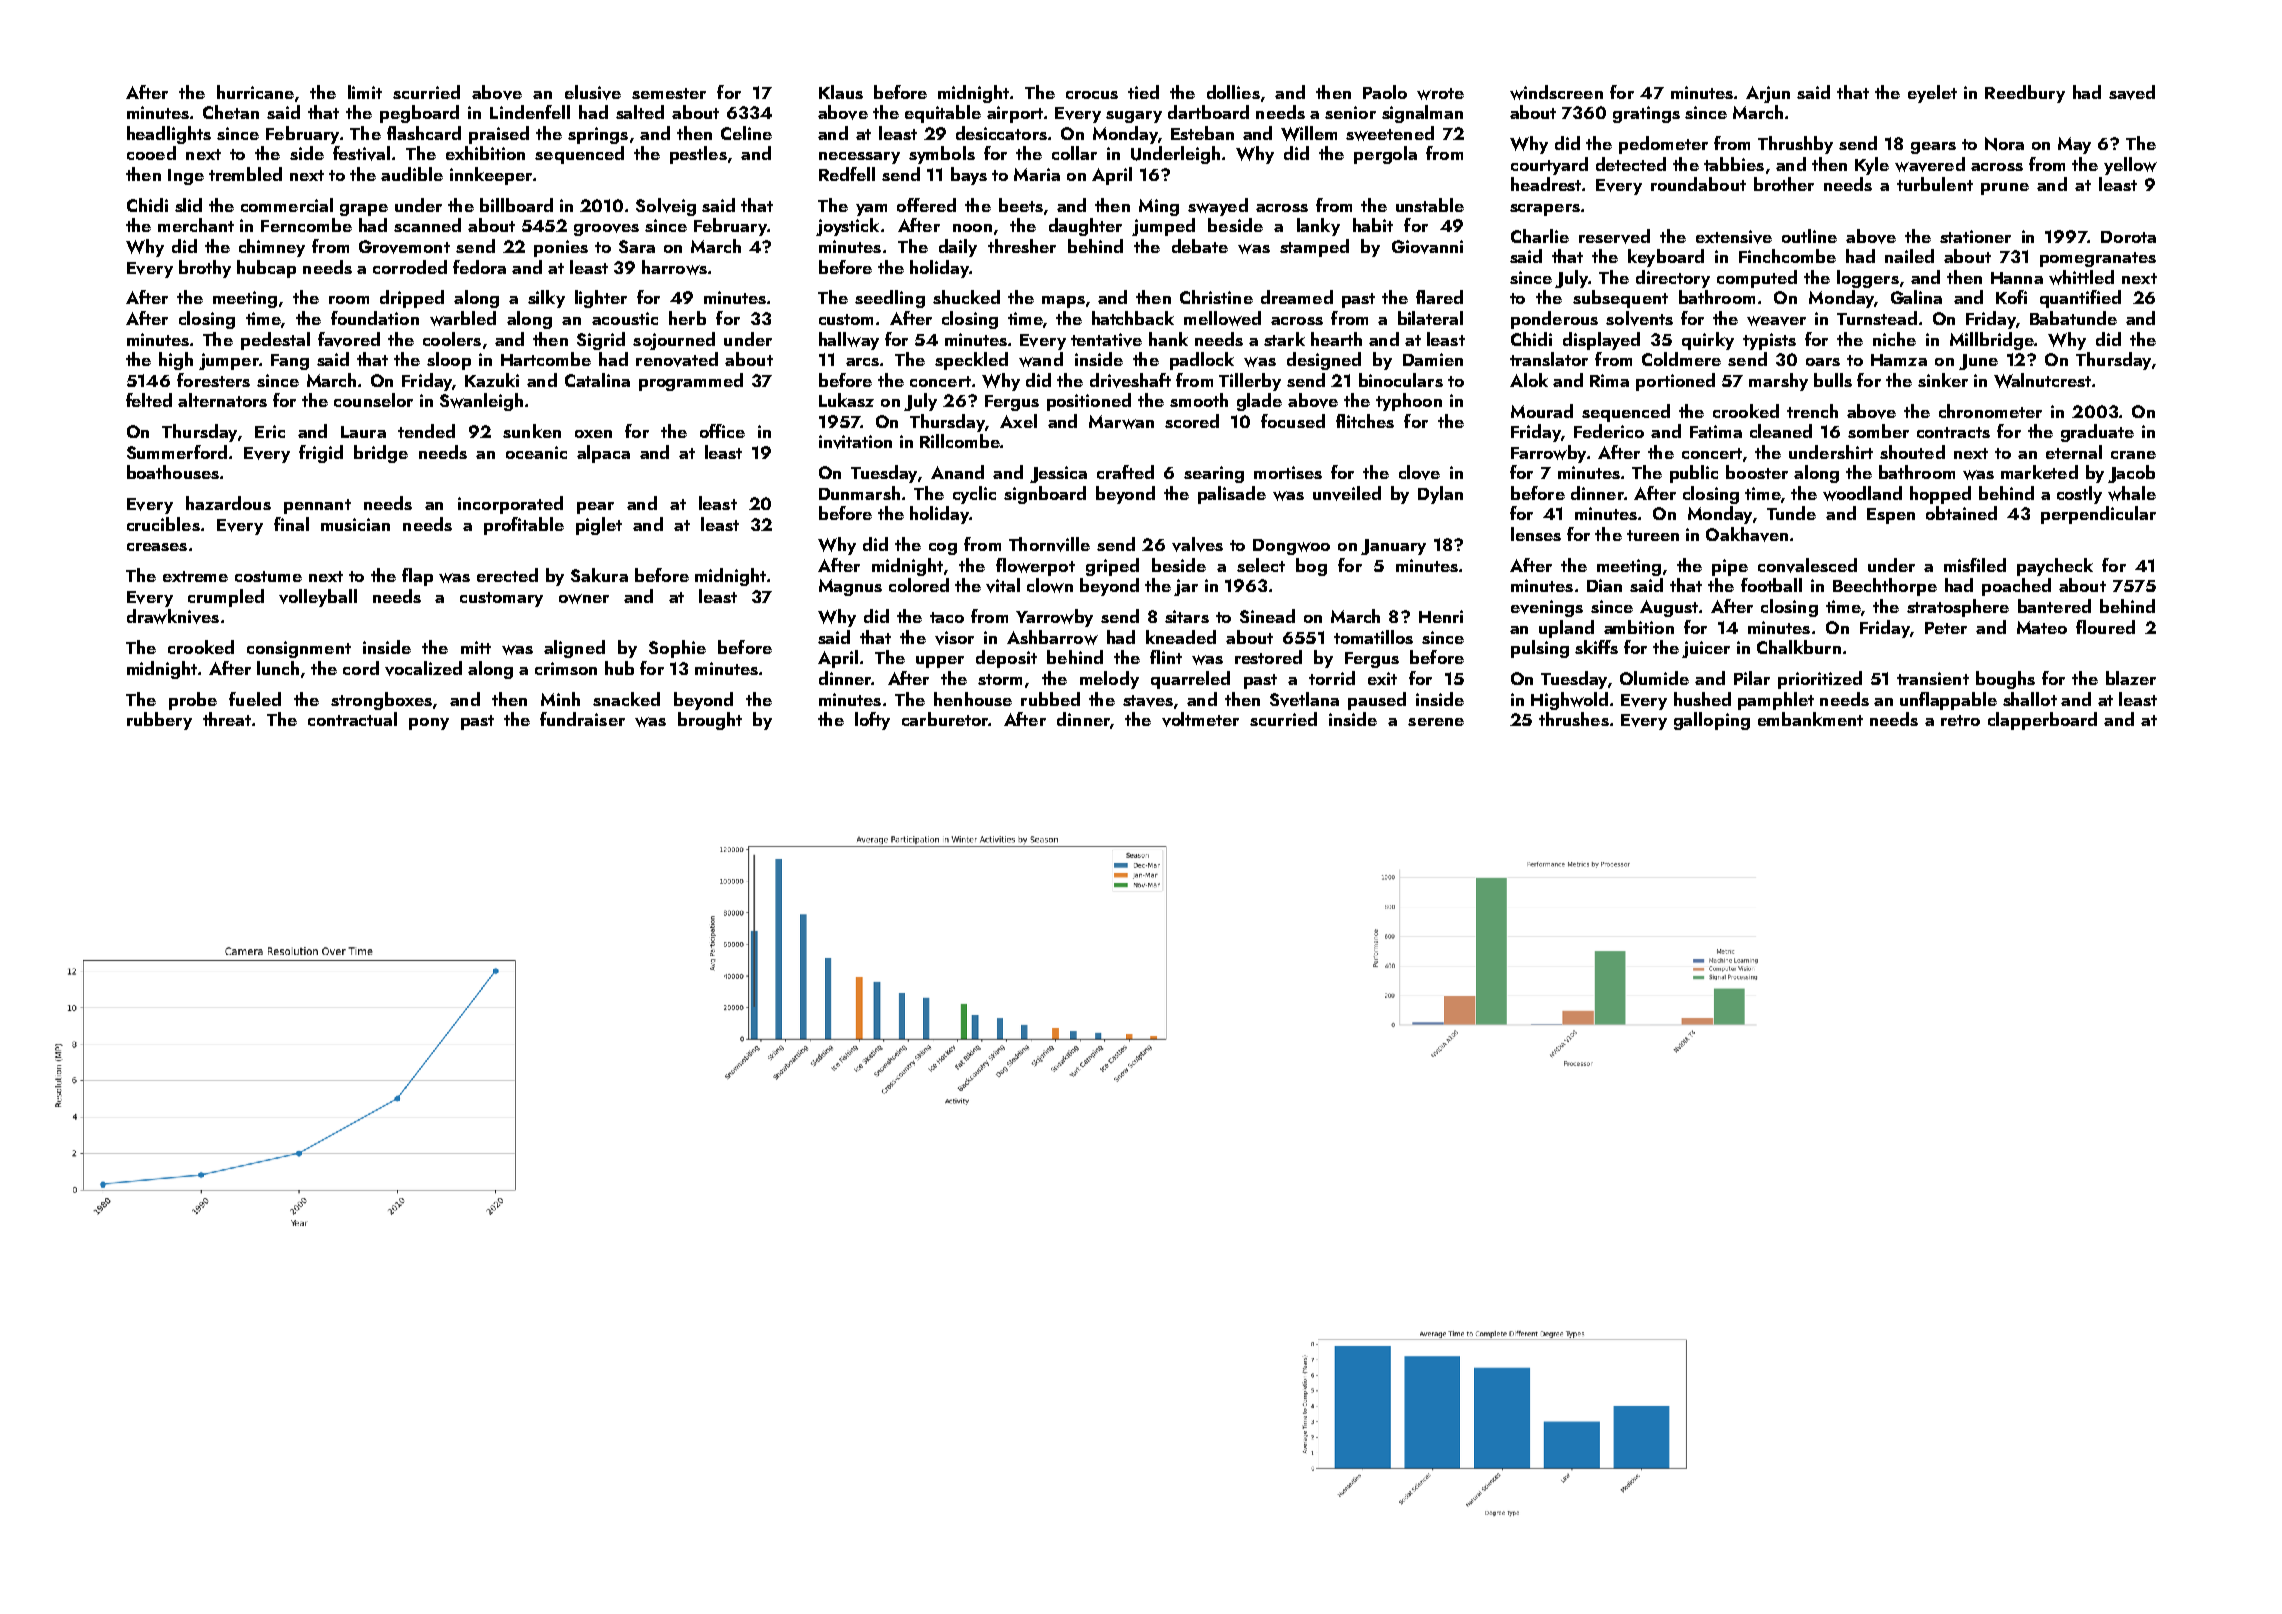 This document has height=1614, width=2282. Describe the element at coordinates (1208, 112) in the document. I see `dartboard` at that location.
